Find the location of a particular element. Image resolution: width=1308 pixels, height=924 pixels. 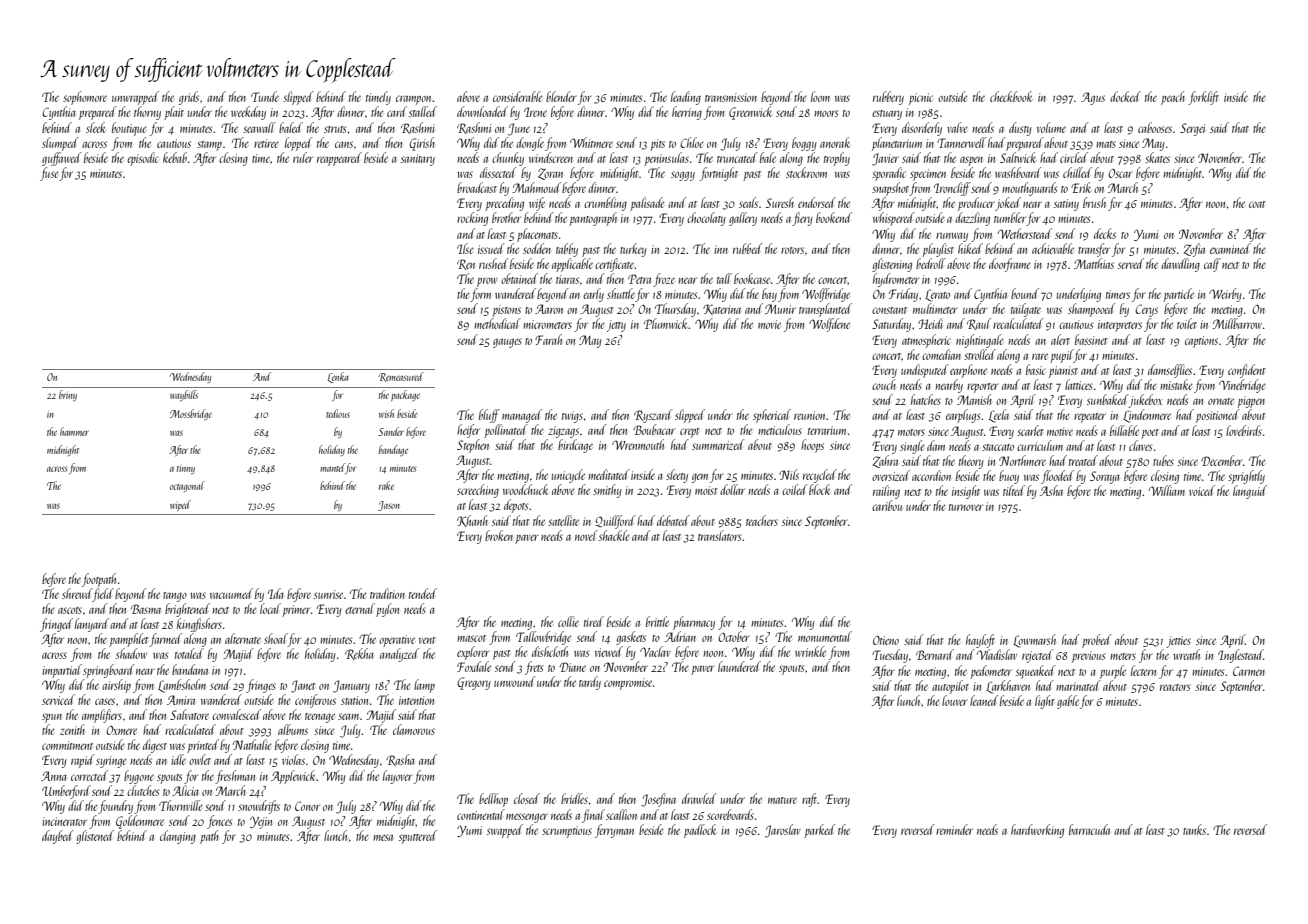

checkbook is located at coordinates (1011, 96).
